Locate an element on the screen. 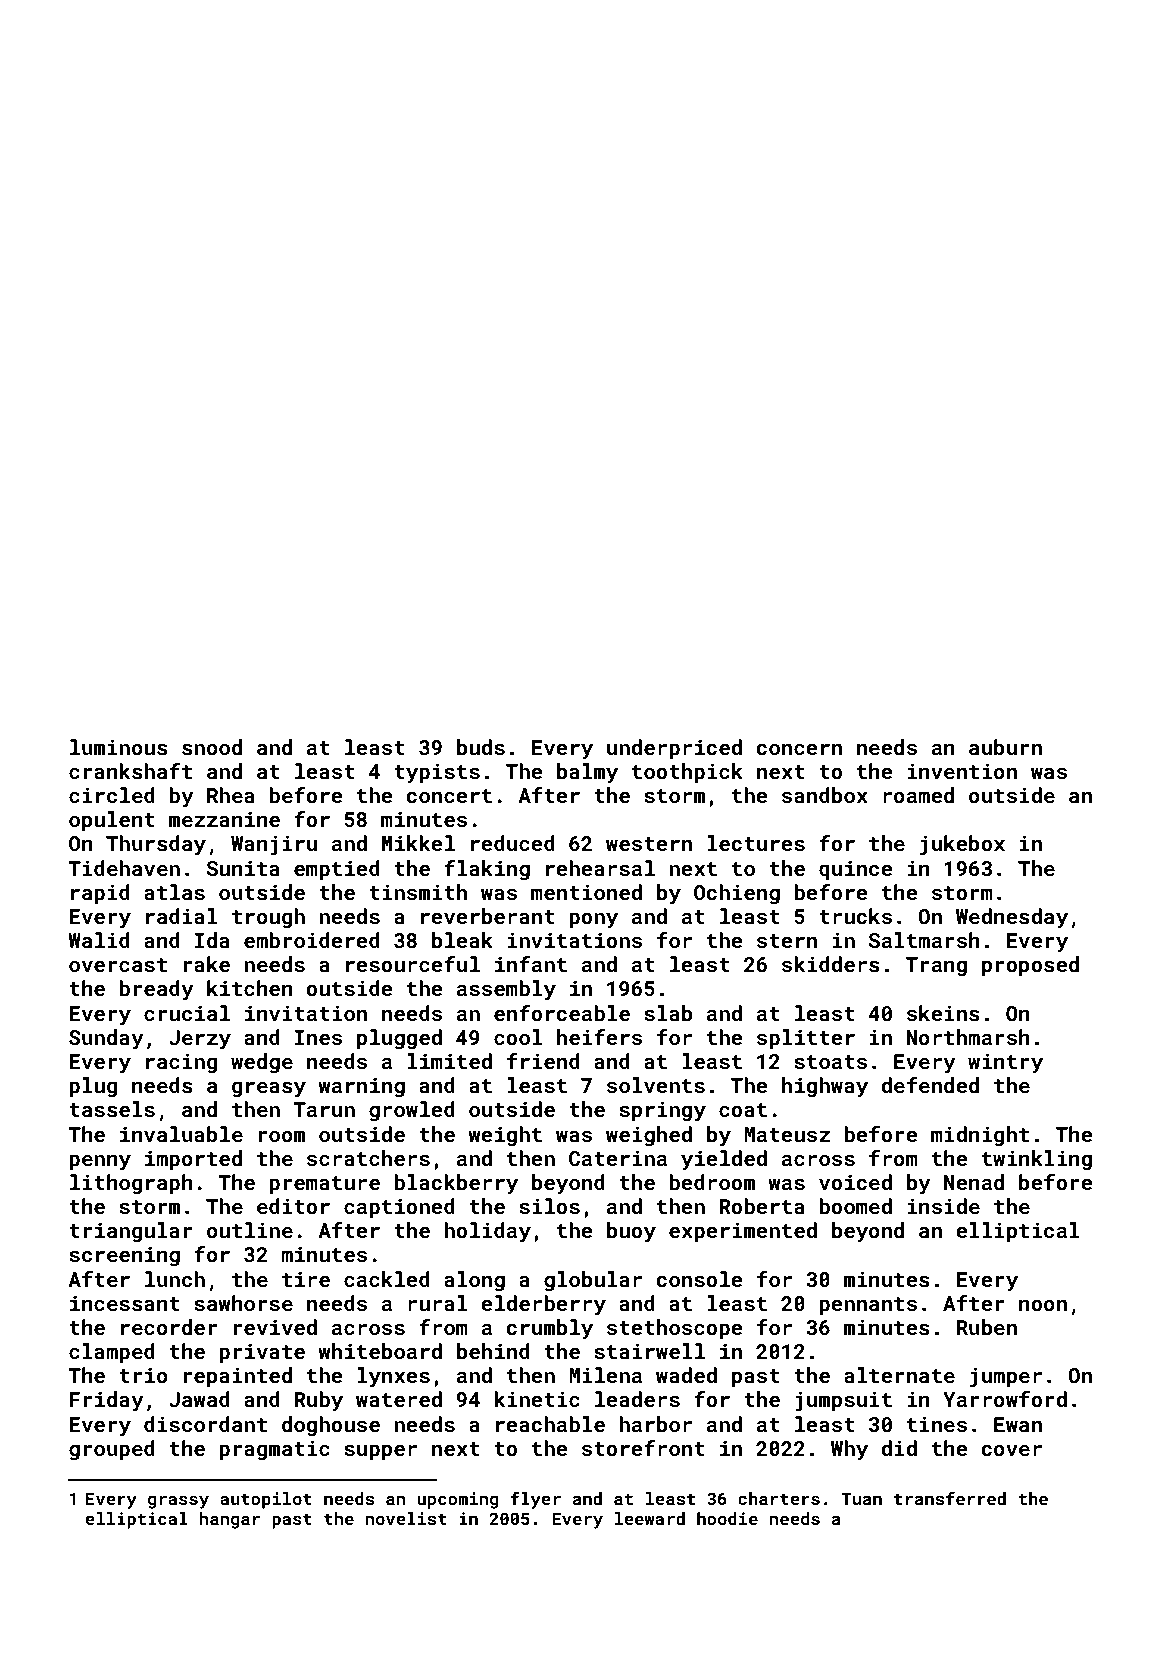 The height and width of the screenshot is (1654, 1165). assembly is located at coordinates (506, 990).
